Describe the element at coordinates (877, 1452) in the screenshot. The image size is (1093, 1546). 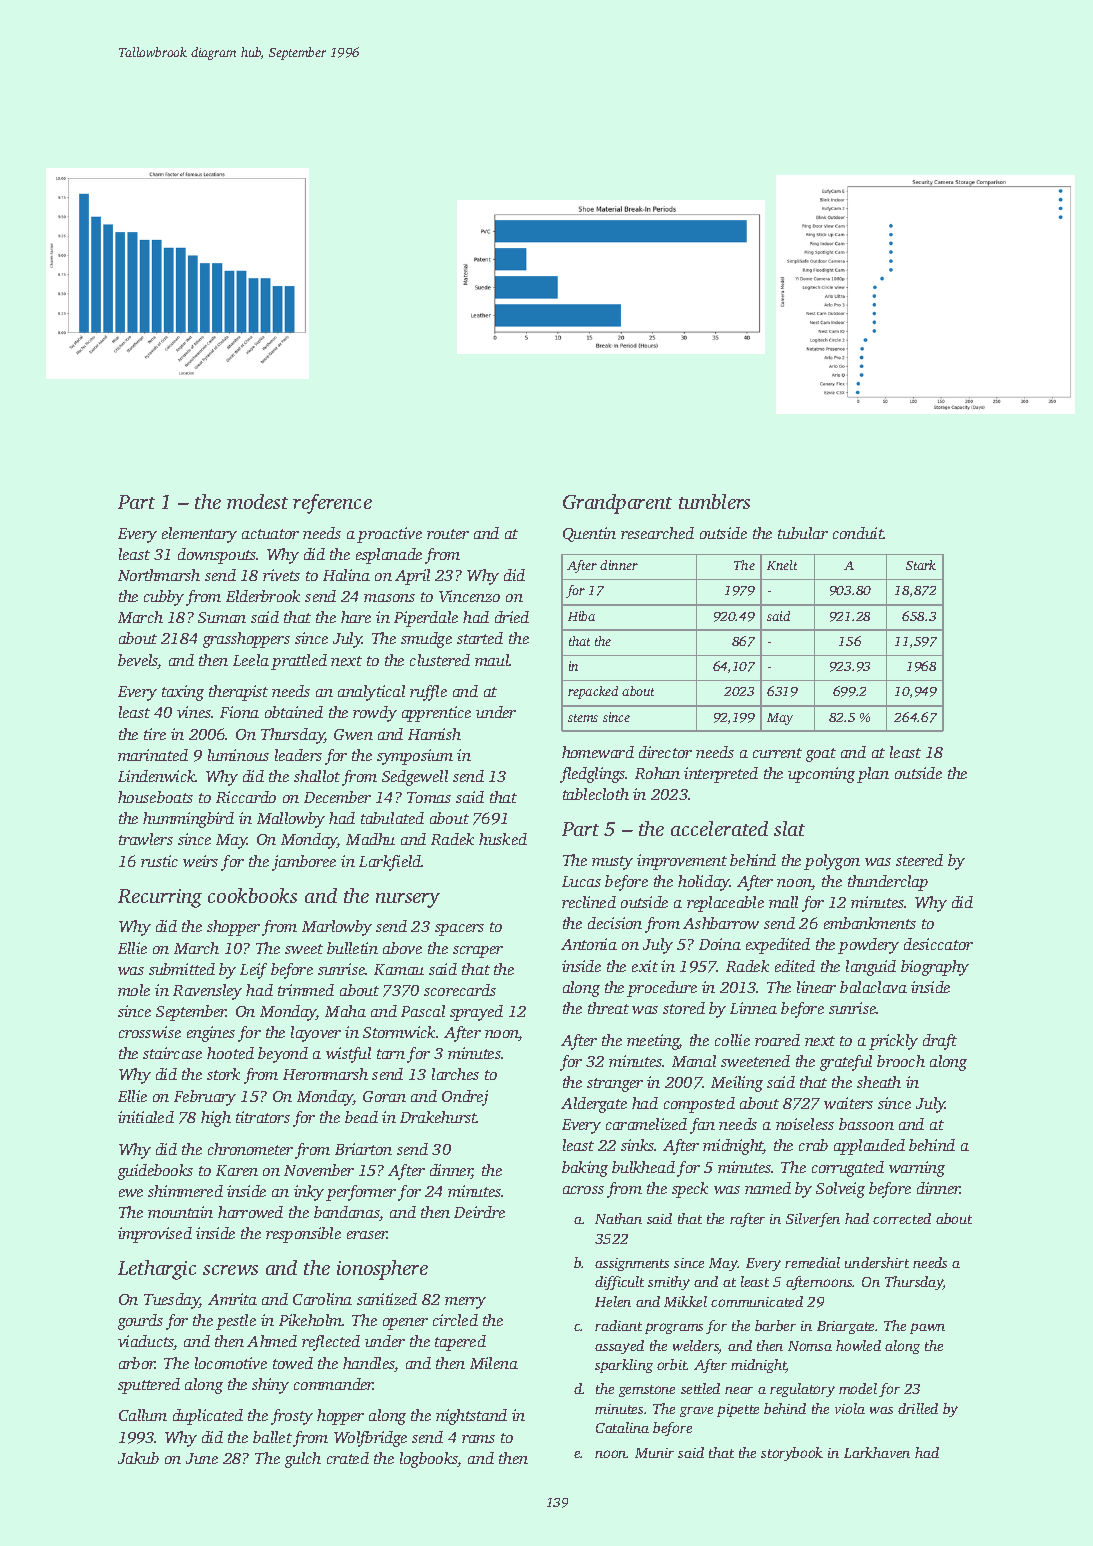
I see `Larkhaven` at that location.
